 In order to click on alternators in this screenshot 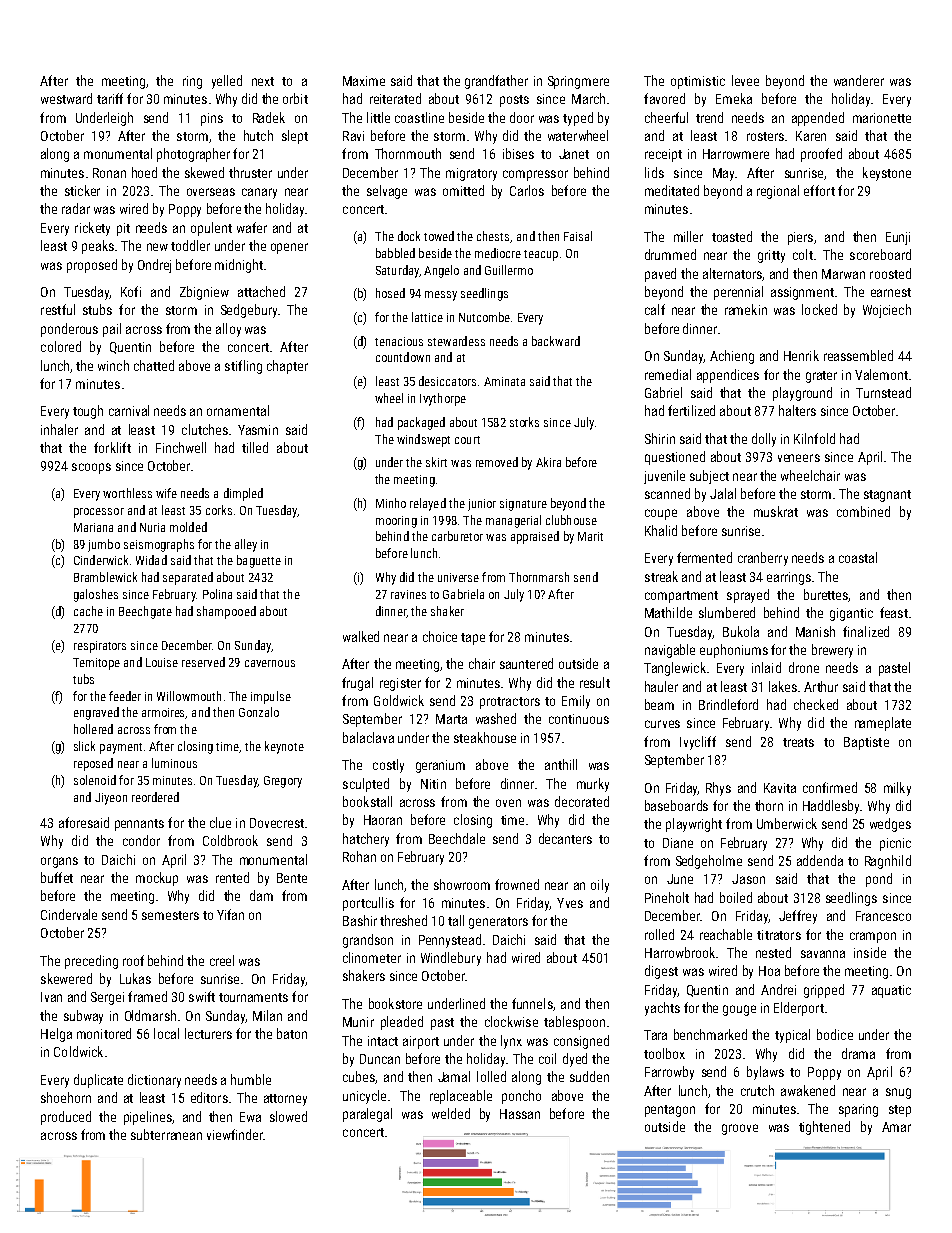, I will do `click(732, 273)`.
